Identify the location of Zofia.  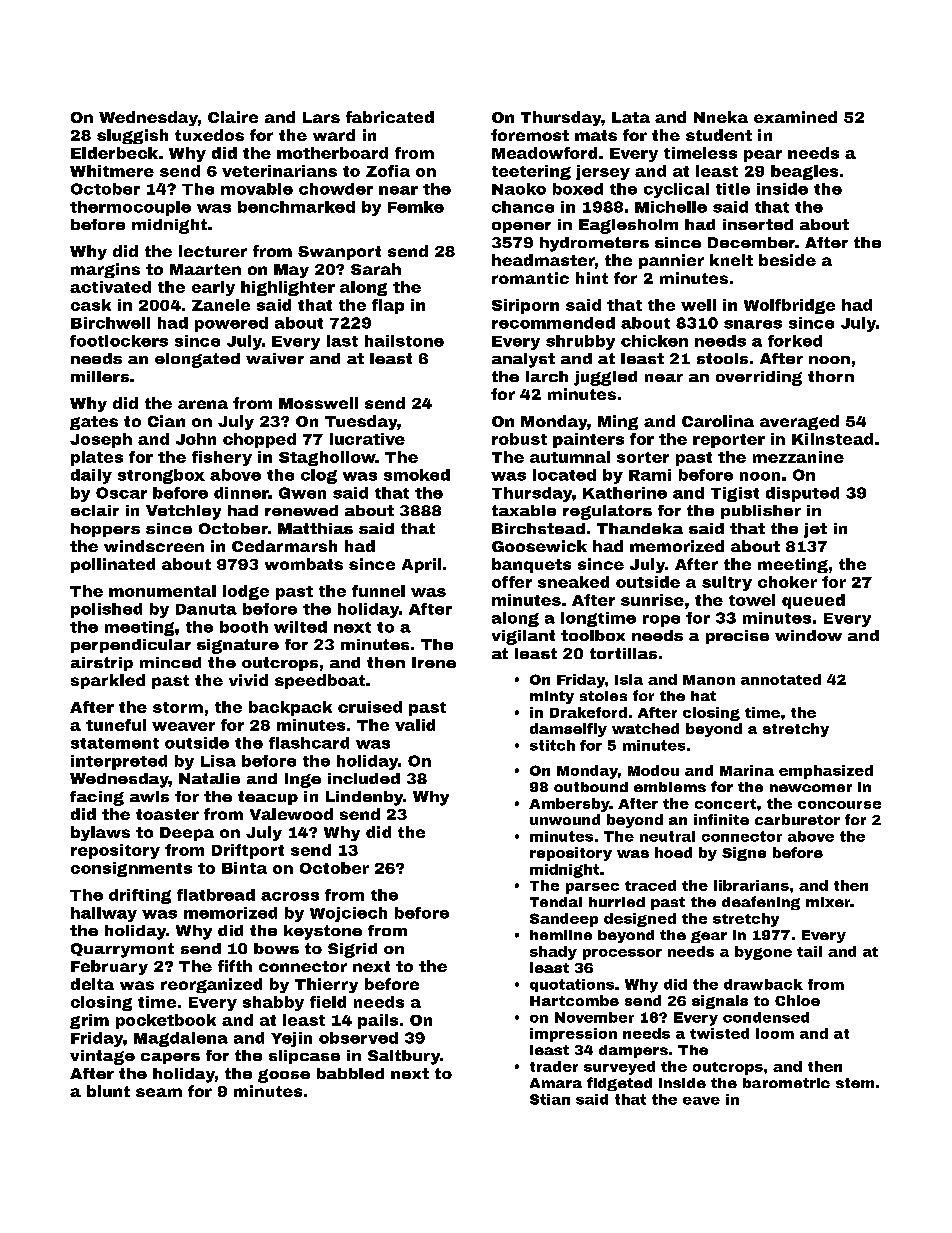
(388, 171).
